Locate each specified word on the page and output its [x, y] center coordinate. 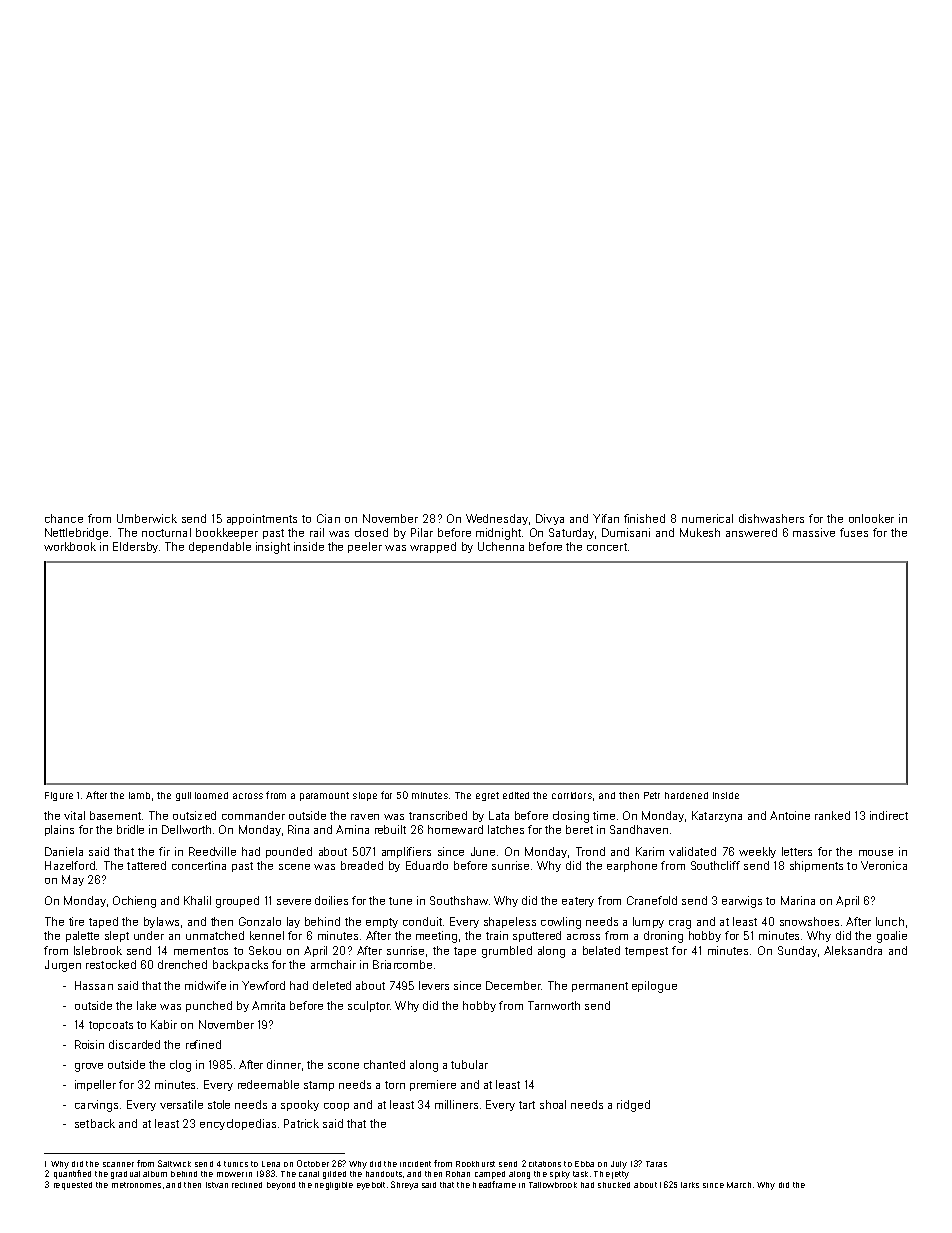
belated [601, 950]
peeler [365, 547]
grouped [237, 902]
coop [336, 1107]
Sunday [797, 951]
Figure [59, 796]
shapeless [510, 922]
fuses [854, 532]
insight [273, 548]
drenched [182, 964]
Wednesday [497, 519]
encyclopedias [238, 1124]
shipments [816, 866]
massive [814, 532]
